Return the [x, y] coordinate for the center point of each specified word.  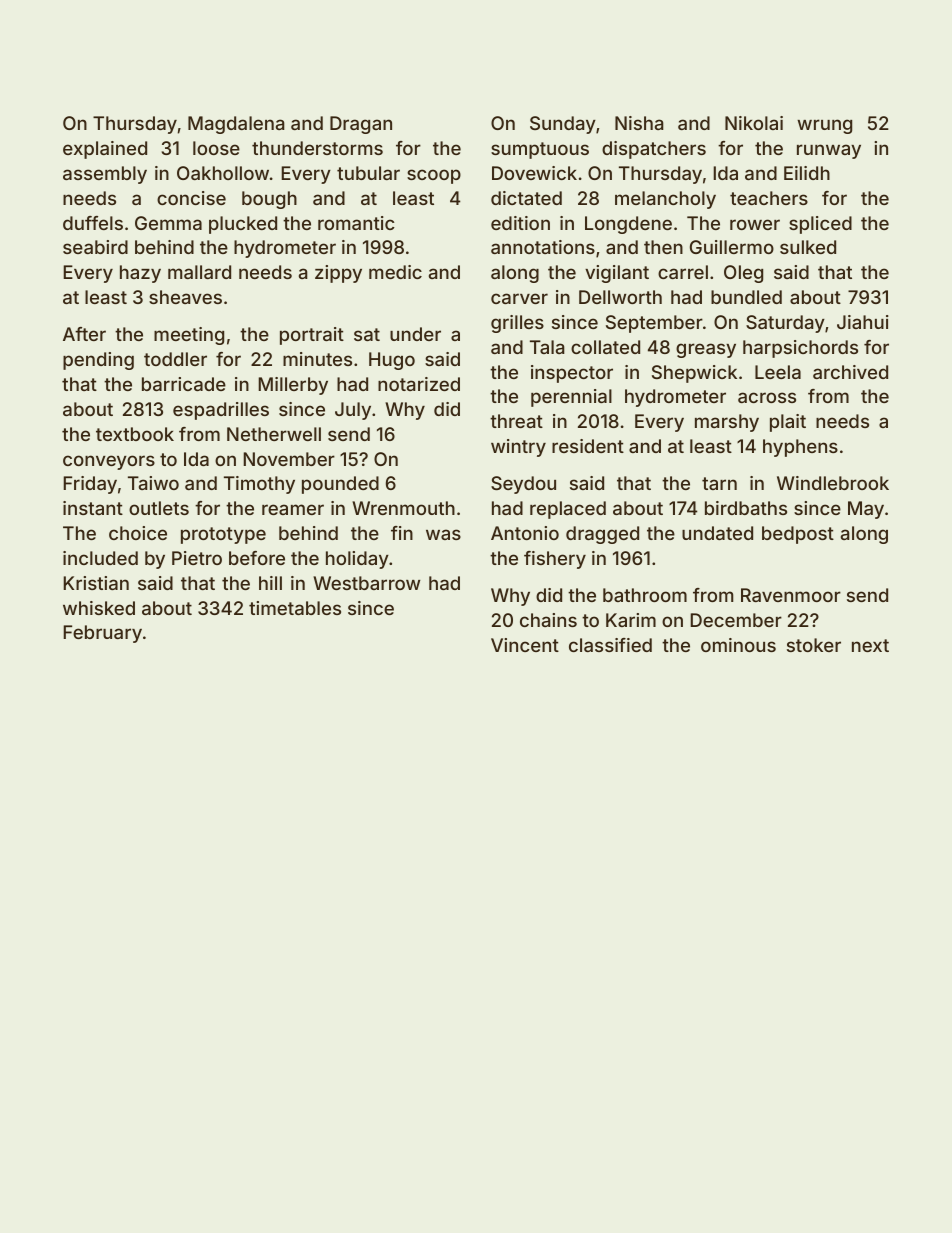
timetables [295, 608]
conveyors [109, 462]
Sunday [563, 125]
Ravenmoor [791, 595]
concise [191, 198]
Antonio [525, 533]
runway [829, 151]
